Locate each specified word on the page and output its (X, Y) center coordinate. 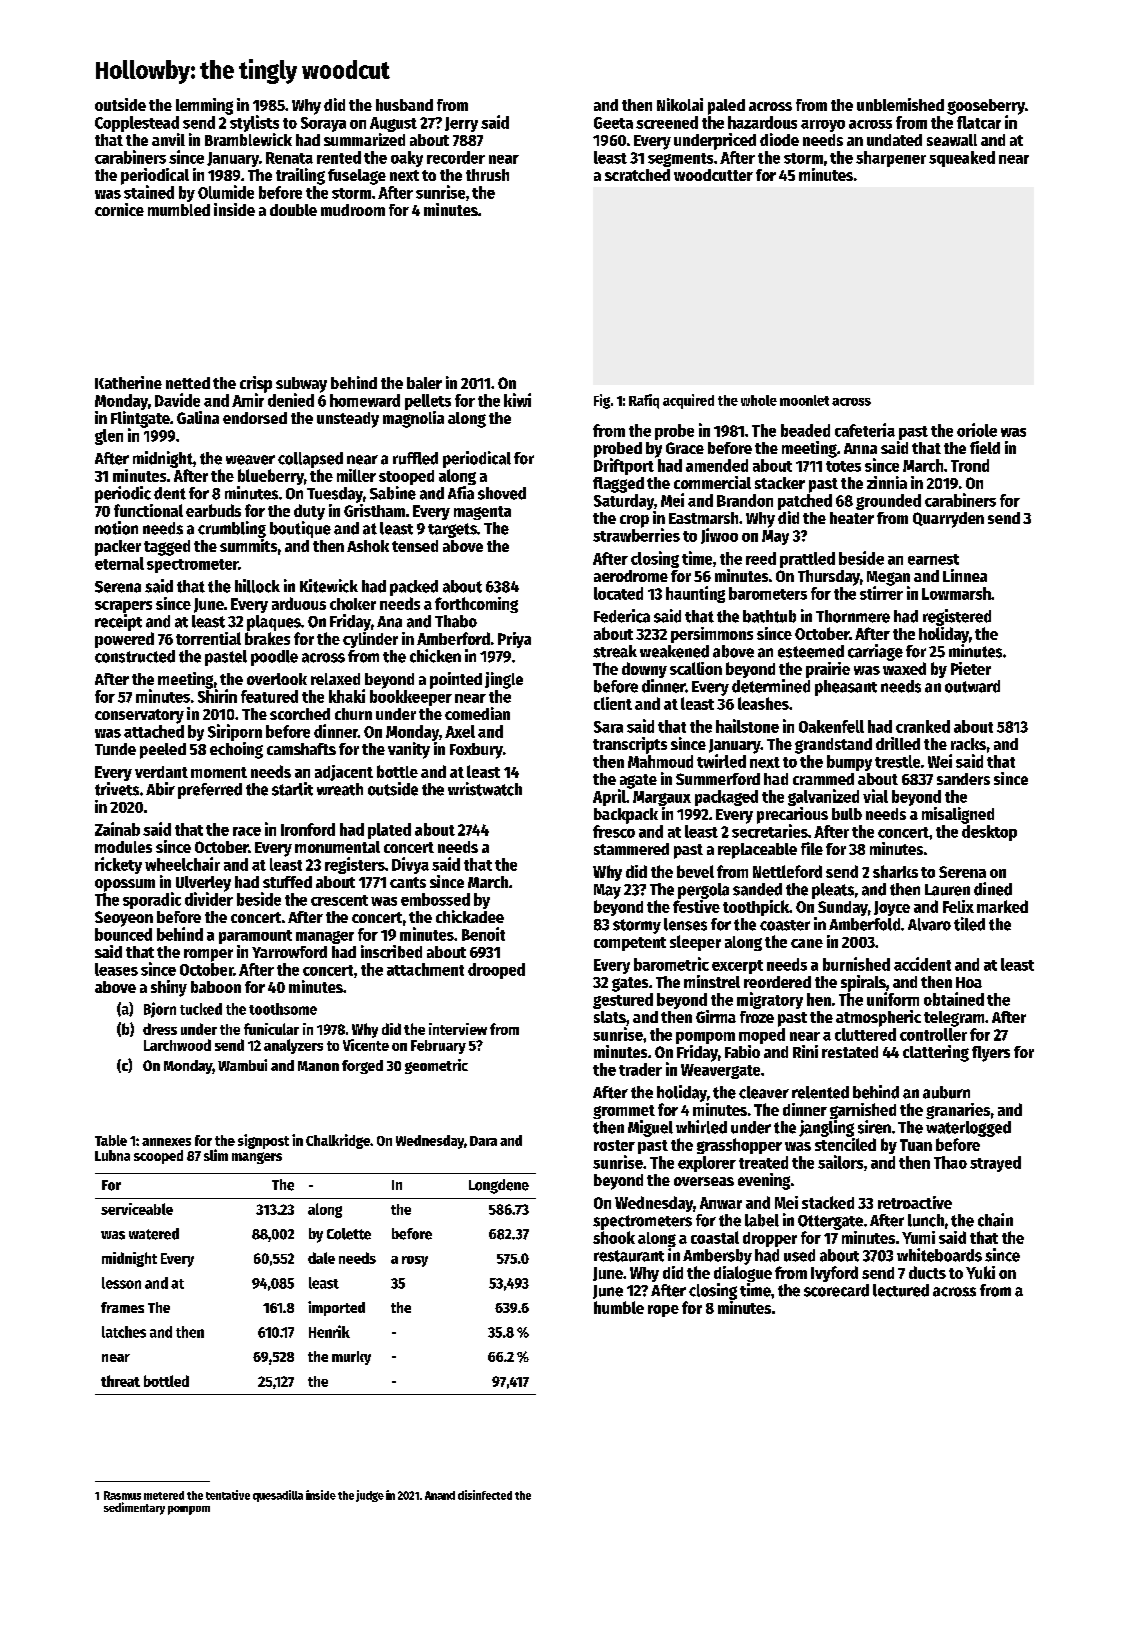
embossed (435, 899)
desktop (989, 833)
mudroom (353, 210)
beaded (805, 430)
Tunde (115, 749)
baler (424, 383)
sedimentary (134, 1508)
